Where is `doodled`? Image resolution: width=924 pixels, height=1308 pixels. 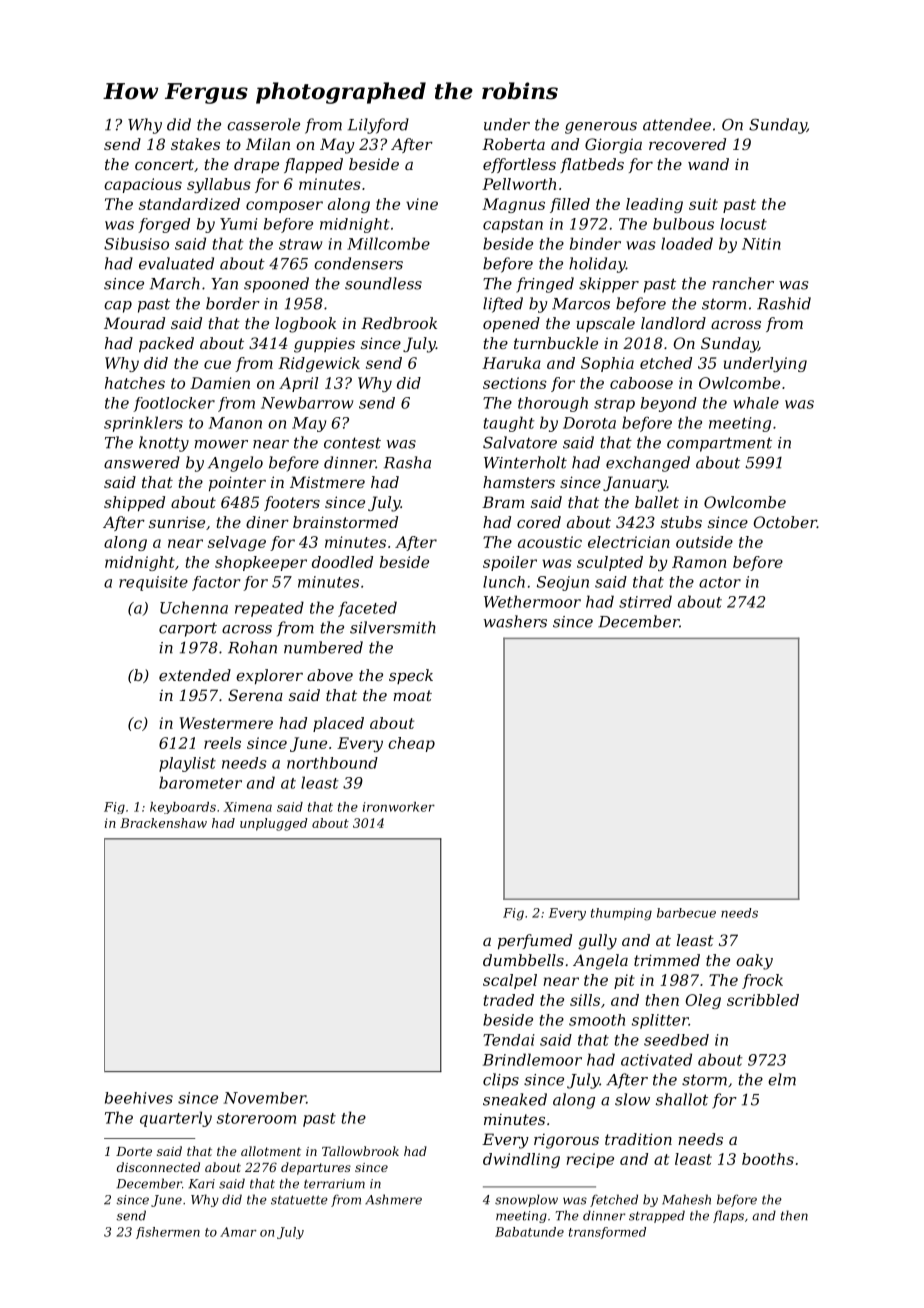
doodled is located at coordinates (342, 562).
